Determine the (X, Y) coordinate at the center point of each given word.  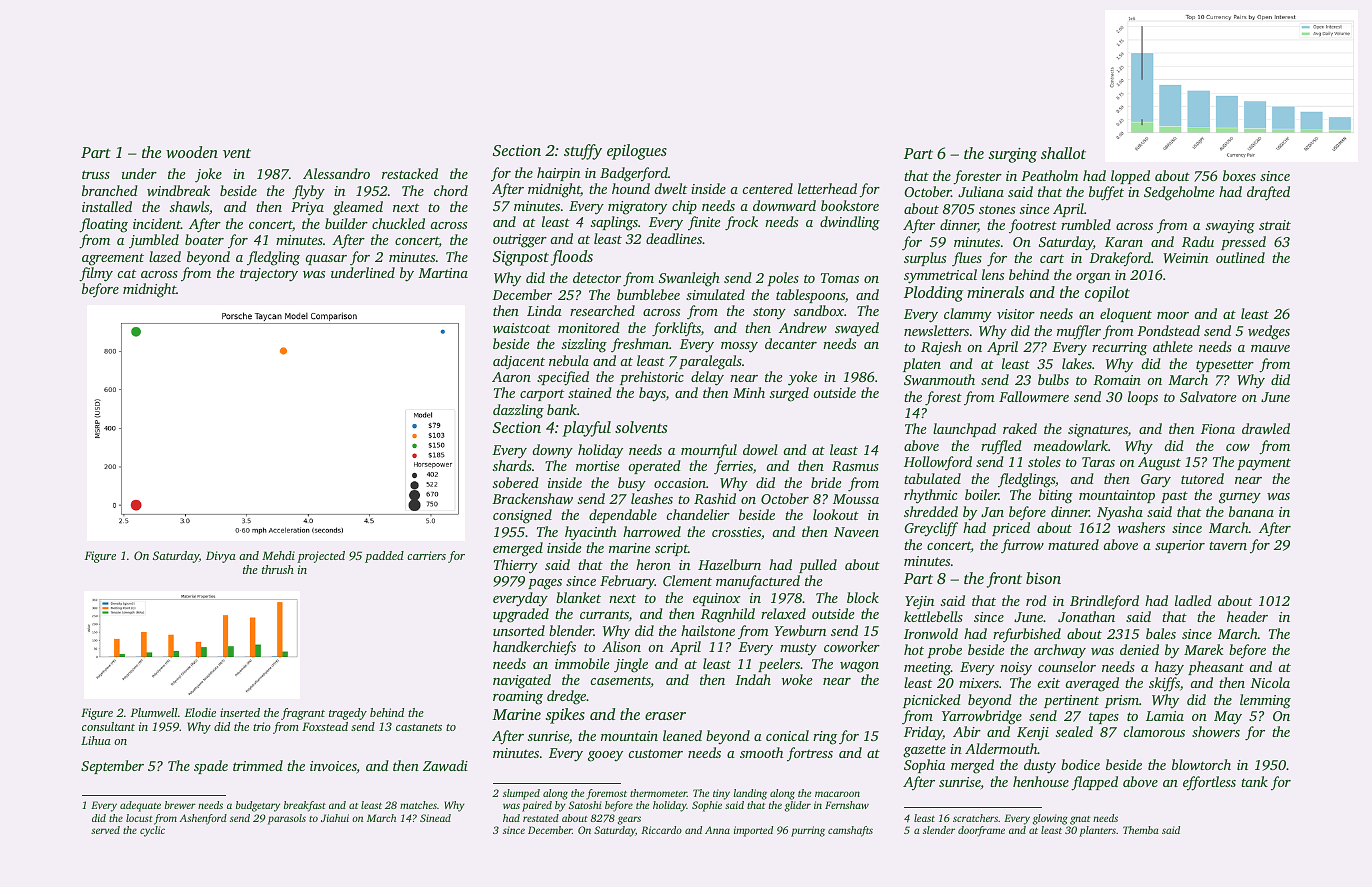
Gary (1156, 481)
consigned (522, 516)
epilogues (637, 152)
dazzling (518, 411)
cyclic (152, 831)
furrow (1022, 546)
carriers (426, 555)
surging (1012, 155)
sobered (516, 482)
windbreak (178, 190)
